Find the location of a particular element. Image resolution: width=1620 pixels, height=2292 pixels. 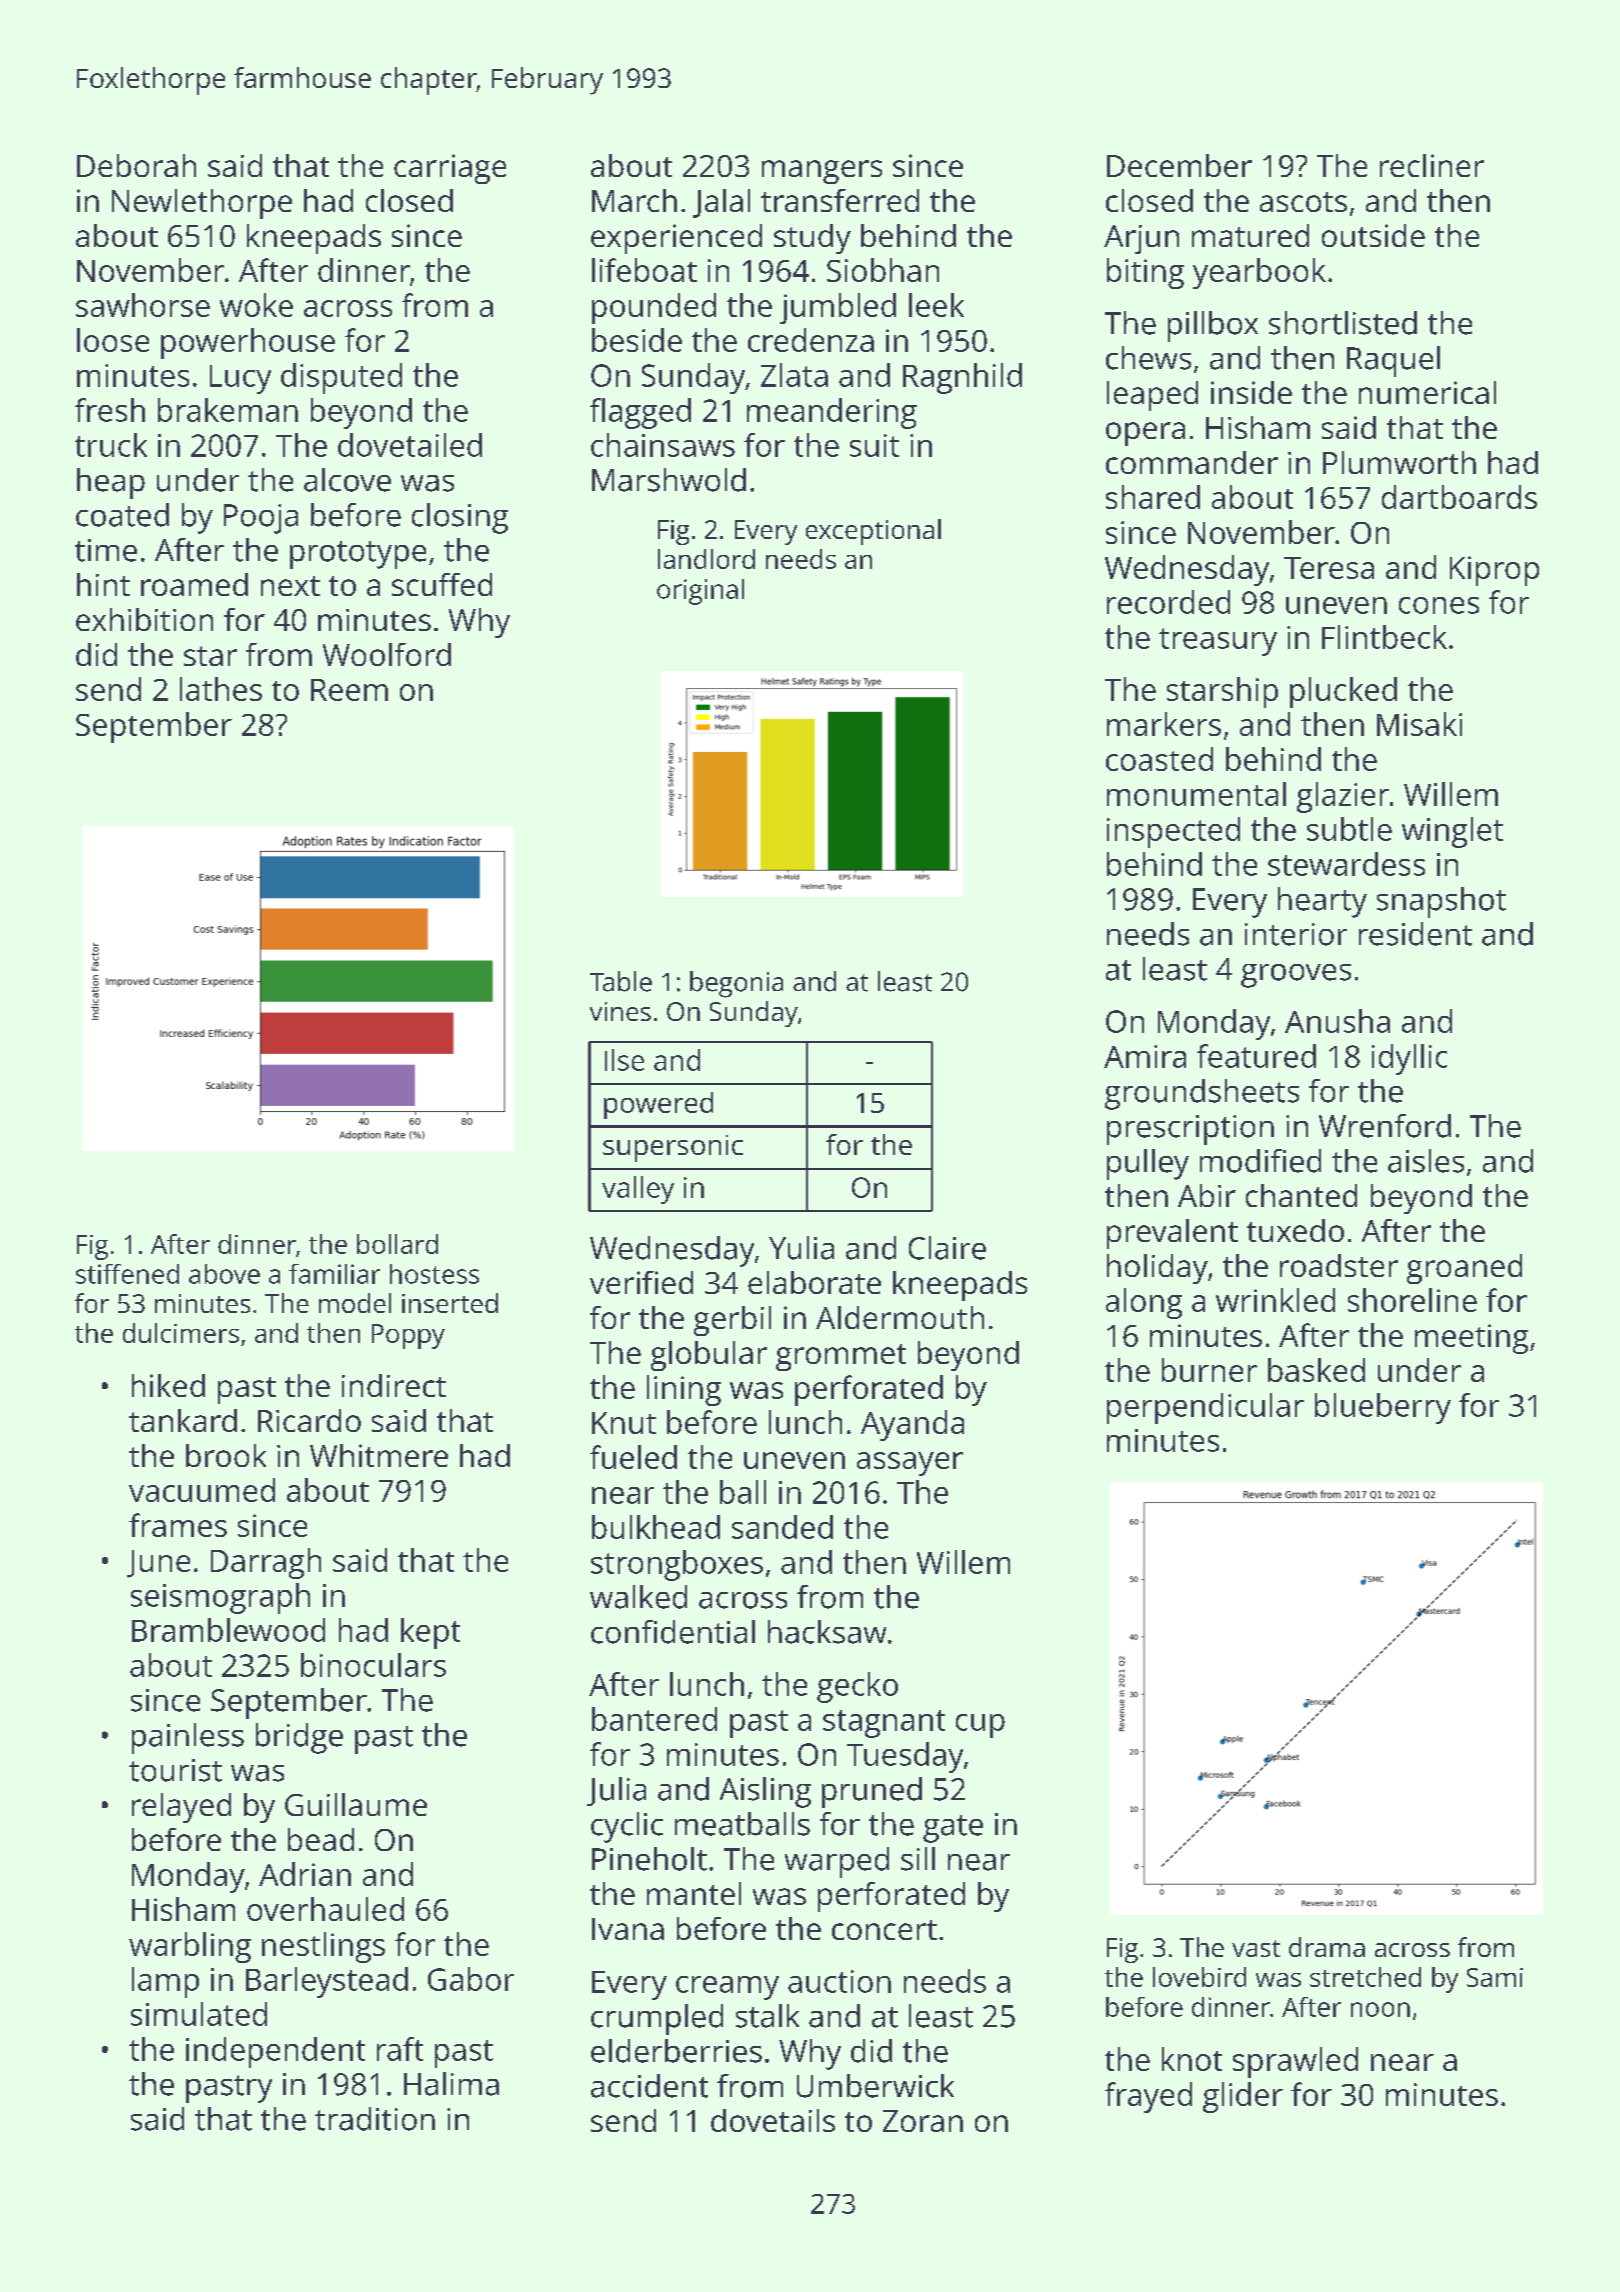

winglet is located at coordinates (1452, 832).
